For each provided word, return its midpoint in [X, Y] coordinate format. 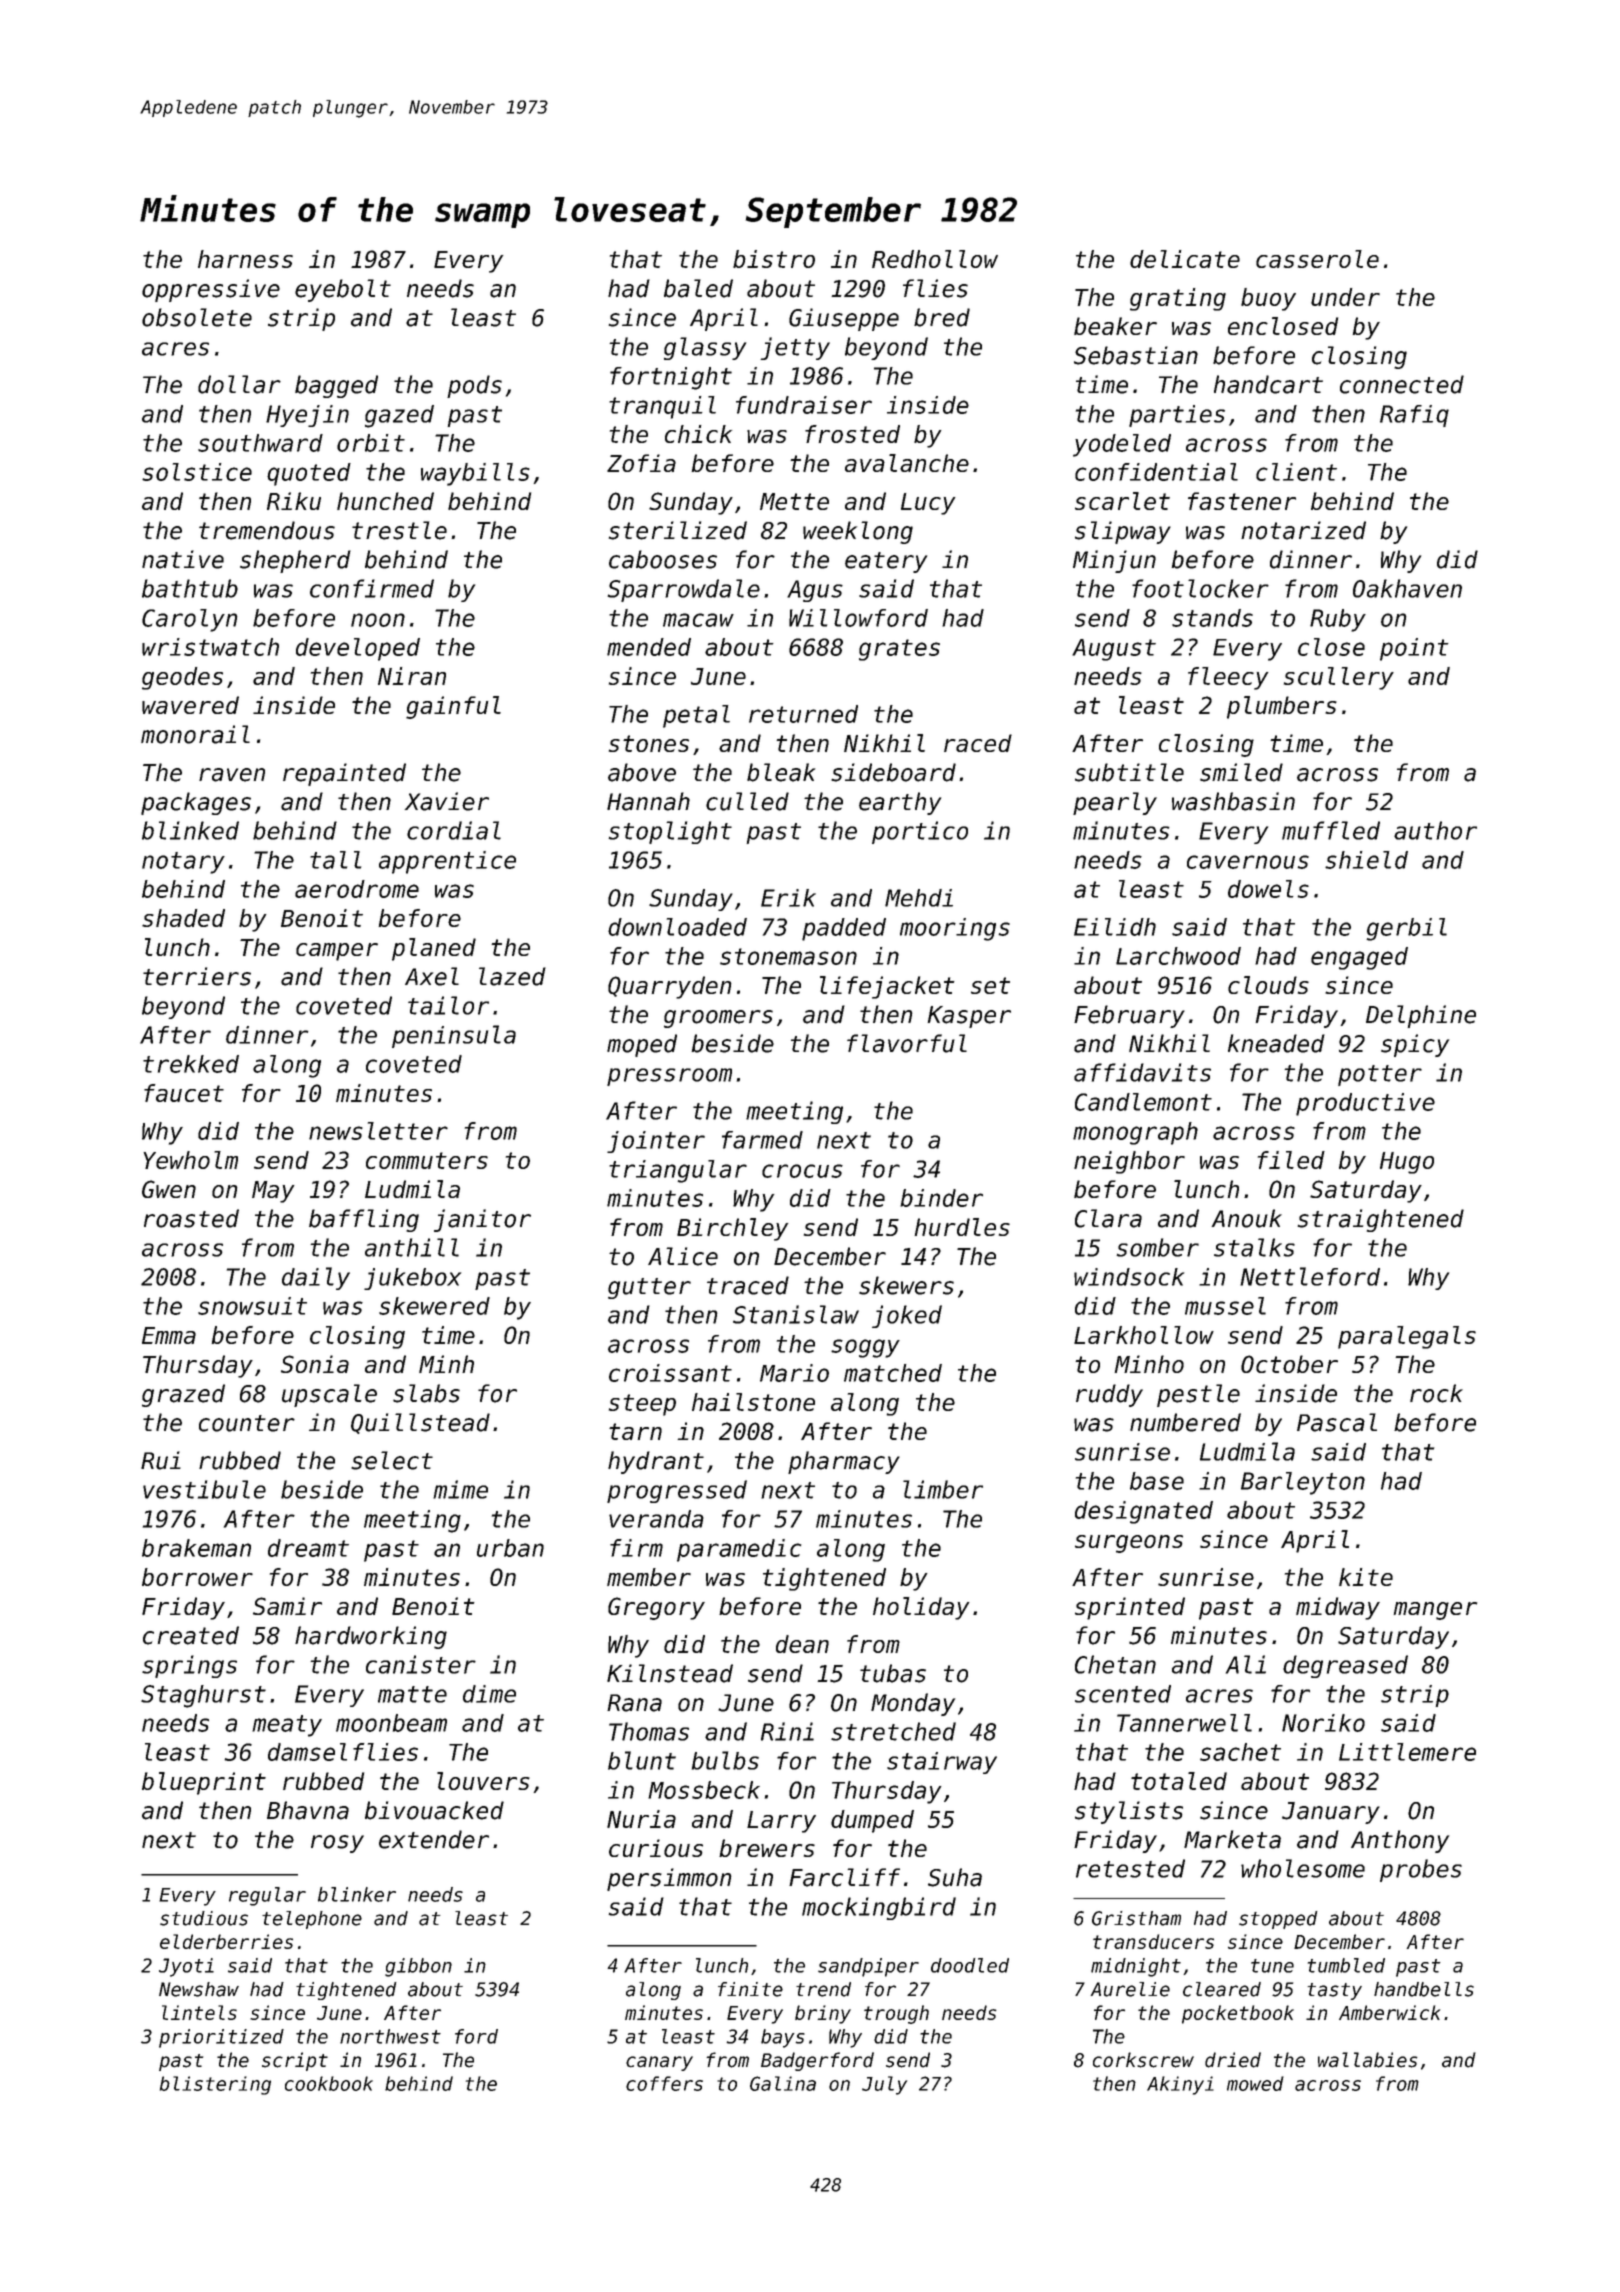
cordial [454, 830]
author [1435, 830]
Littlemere [1407, 1752]
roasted [191, 1218]
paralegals [1407, 1337]
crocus [802, 1171]
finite [750, 1989]
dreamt [308, 1548]
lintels [199, 2012]
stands [1212, 618]
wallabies [1368, 2060]
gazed [399, 416]
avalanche [907, 463]
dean [802, 1644]
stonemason [788, 956]
